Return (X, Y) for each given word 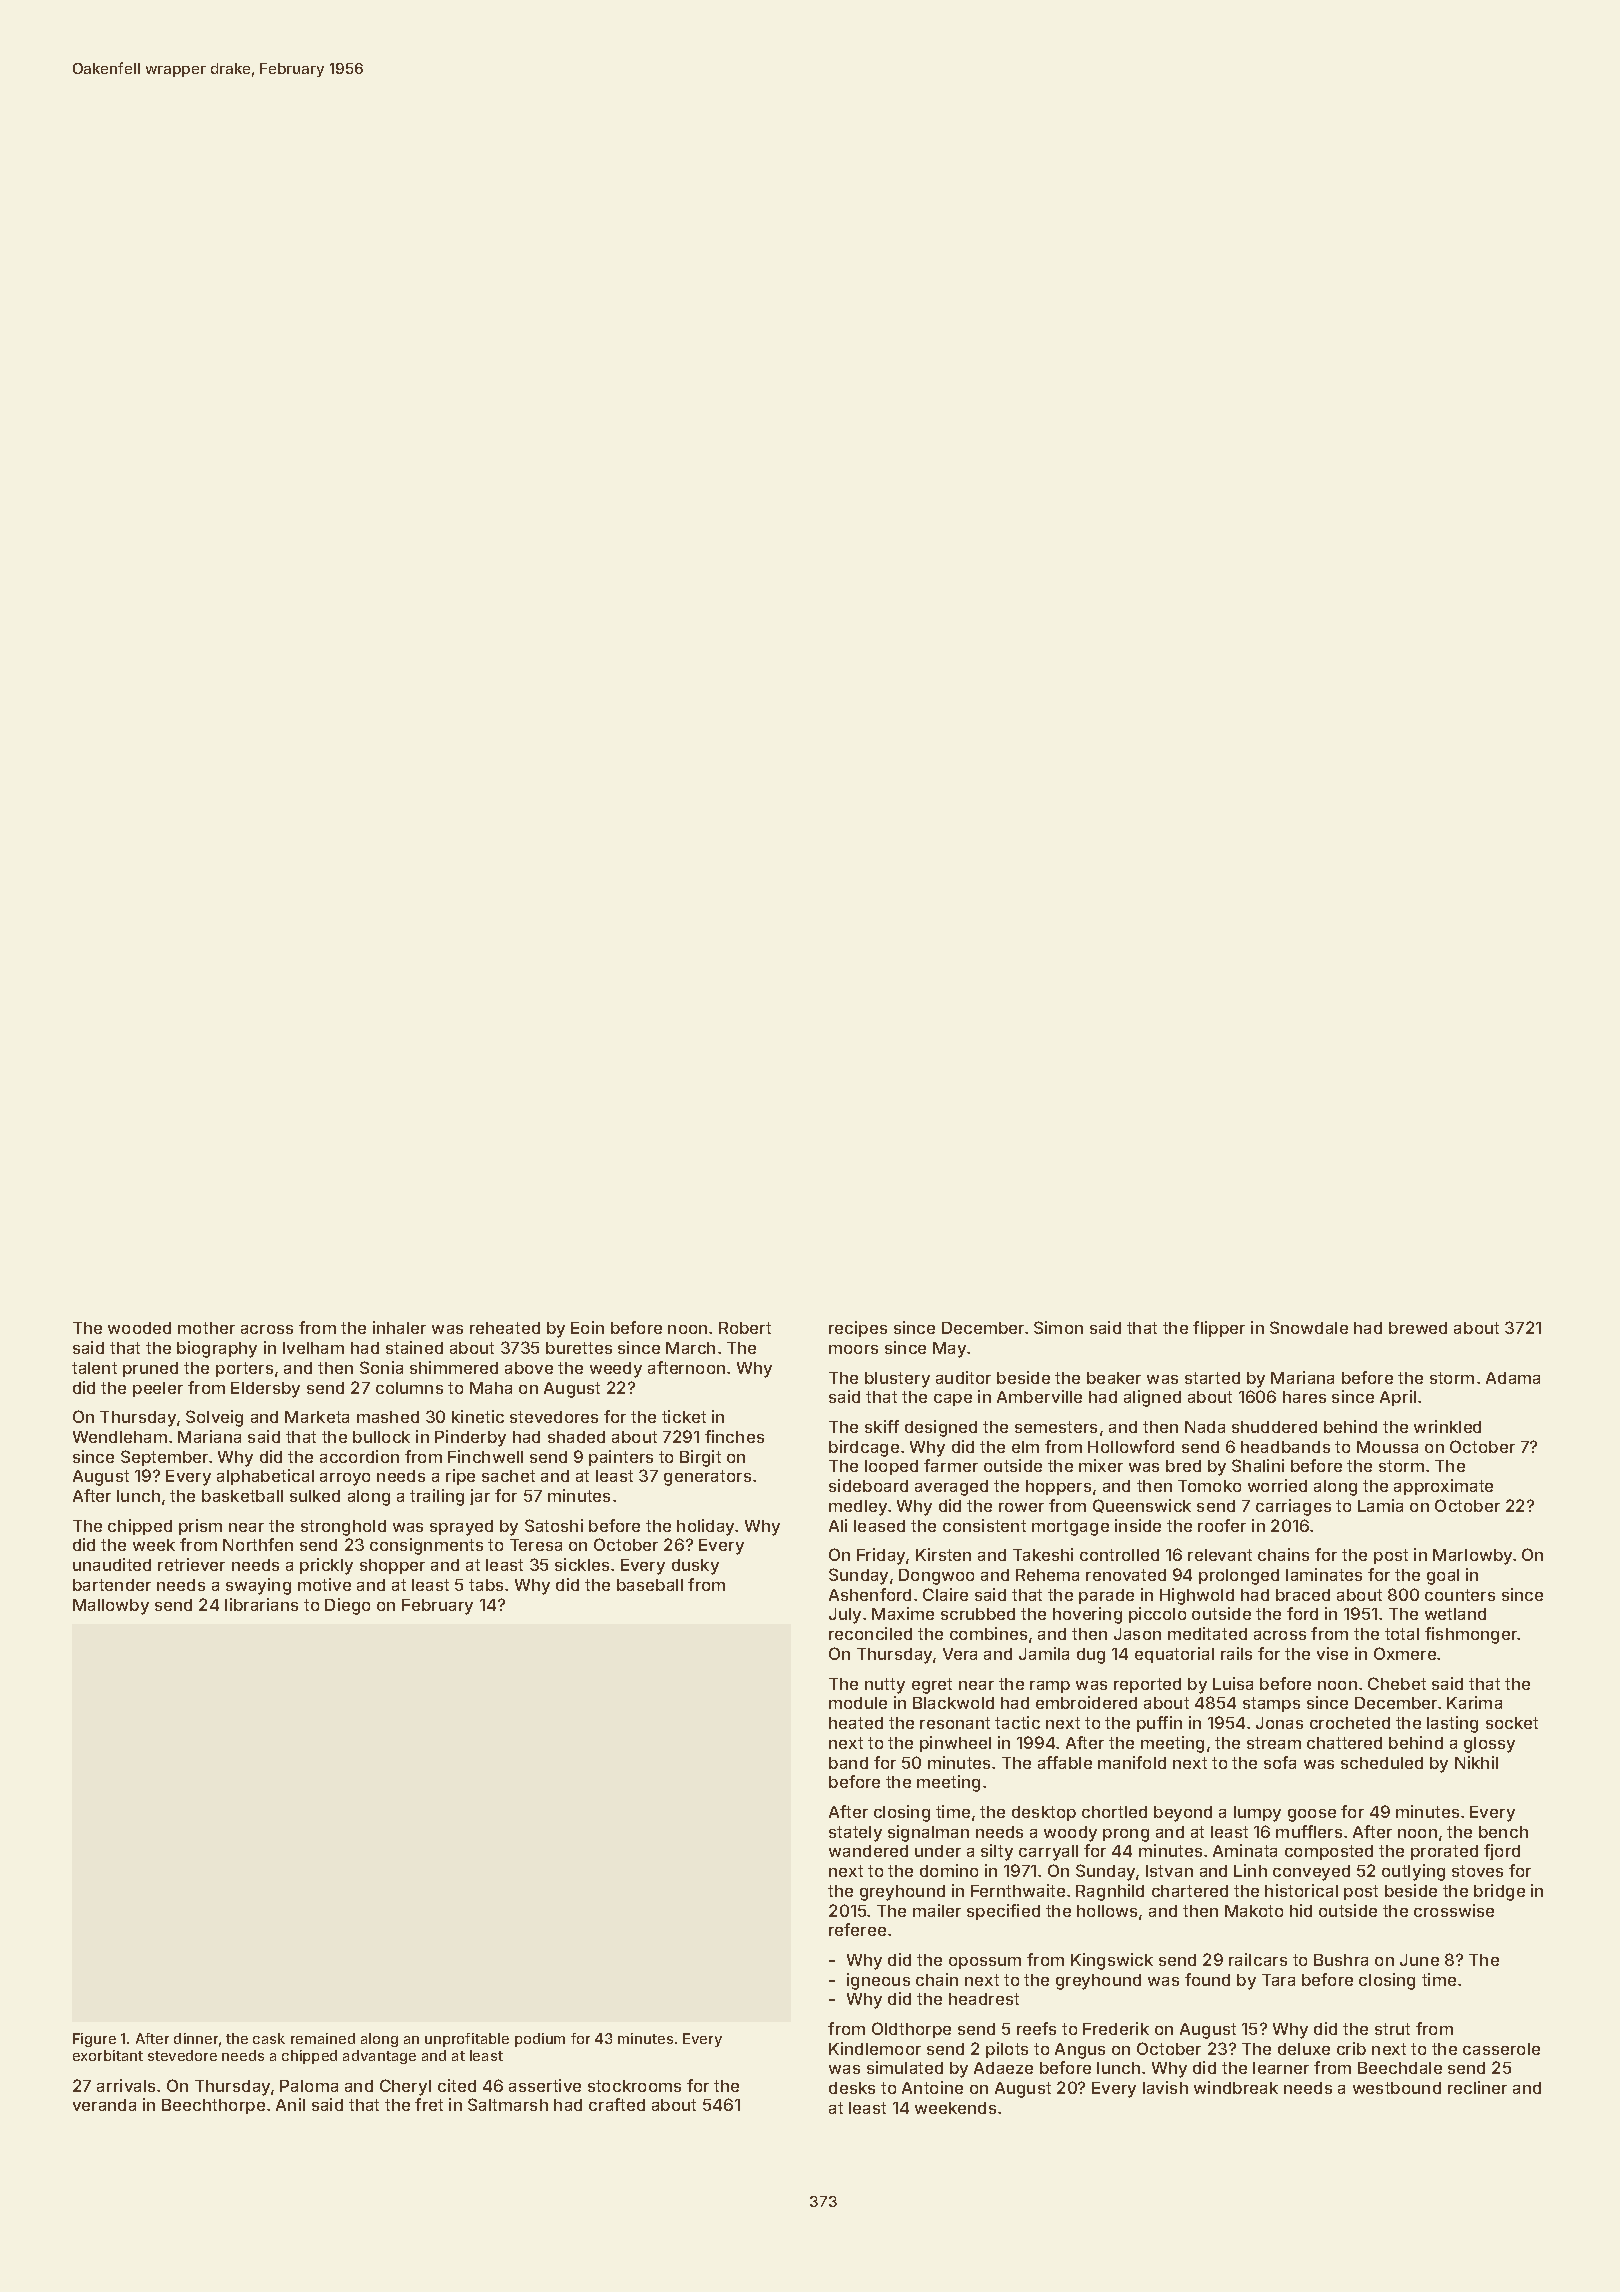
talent (94, 1368)
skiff (882, 1426)
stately (855, 1834)
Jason (1137, 1634)
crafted (617, 2104)
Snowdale (1309, 1327)
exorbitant (108, 2055)
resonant (955, 1723)
